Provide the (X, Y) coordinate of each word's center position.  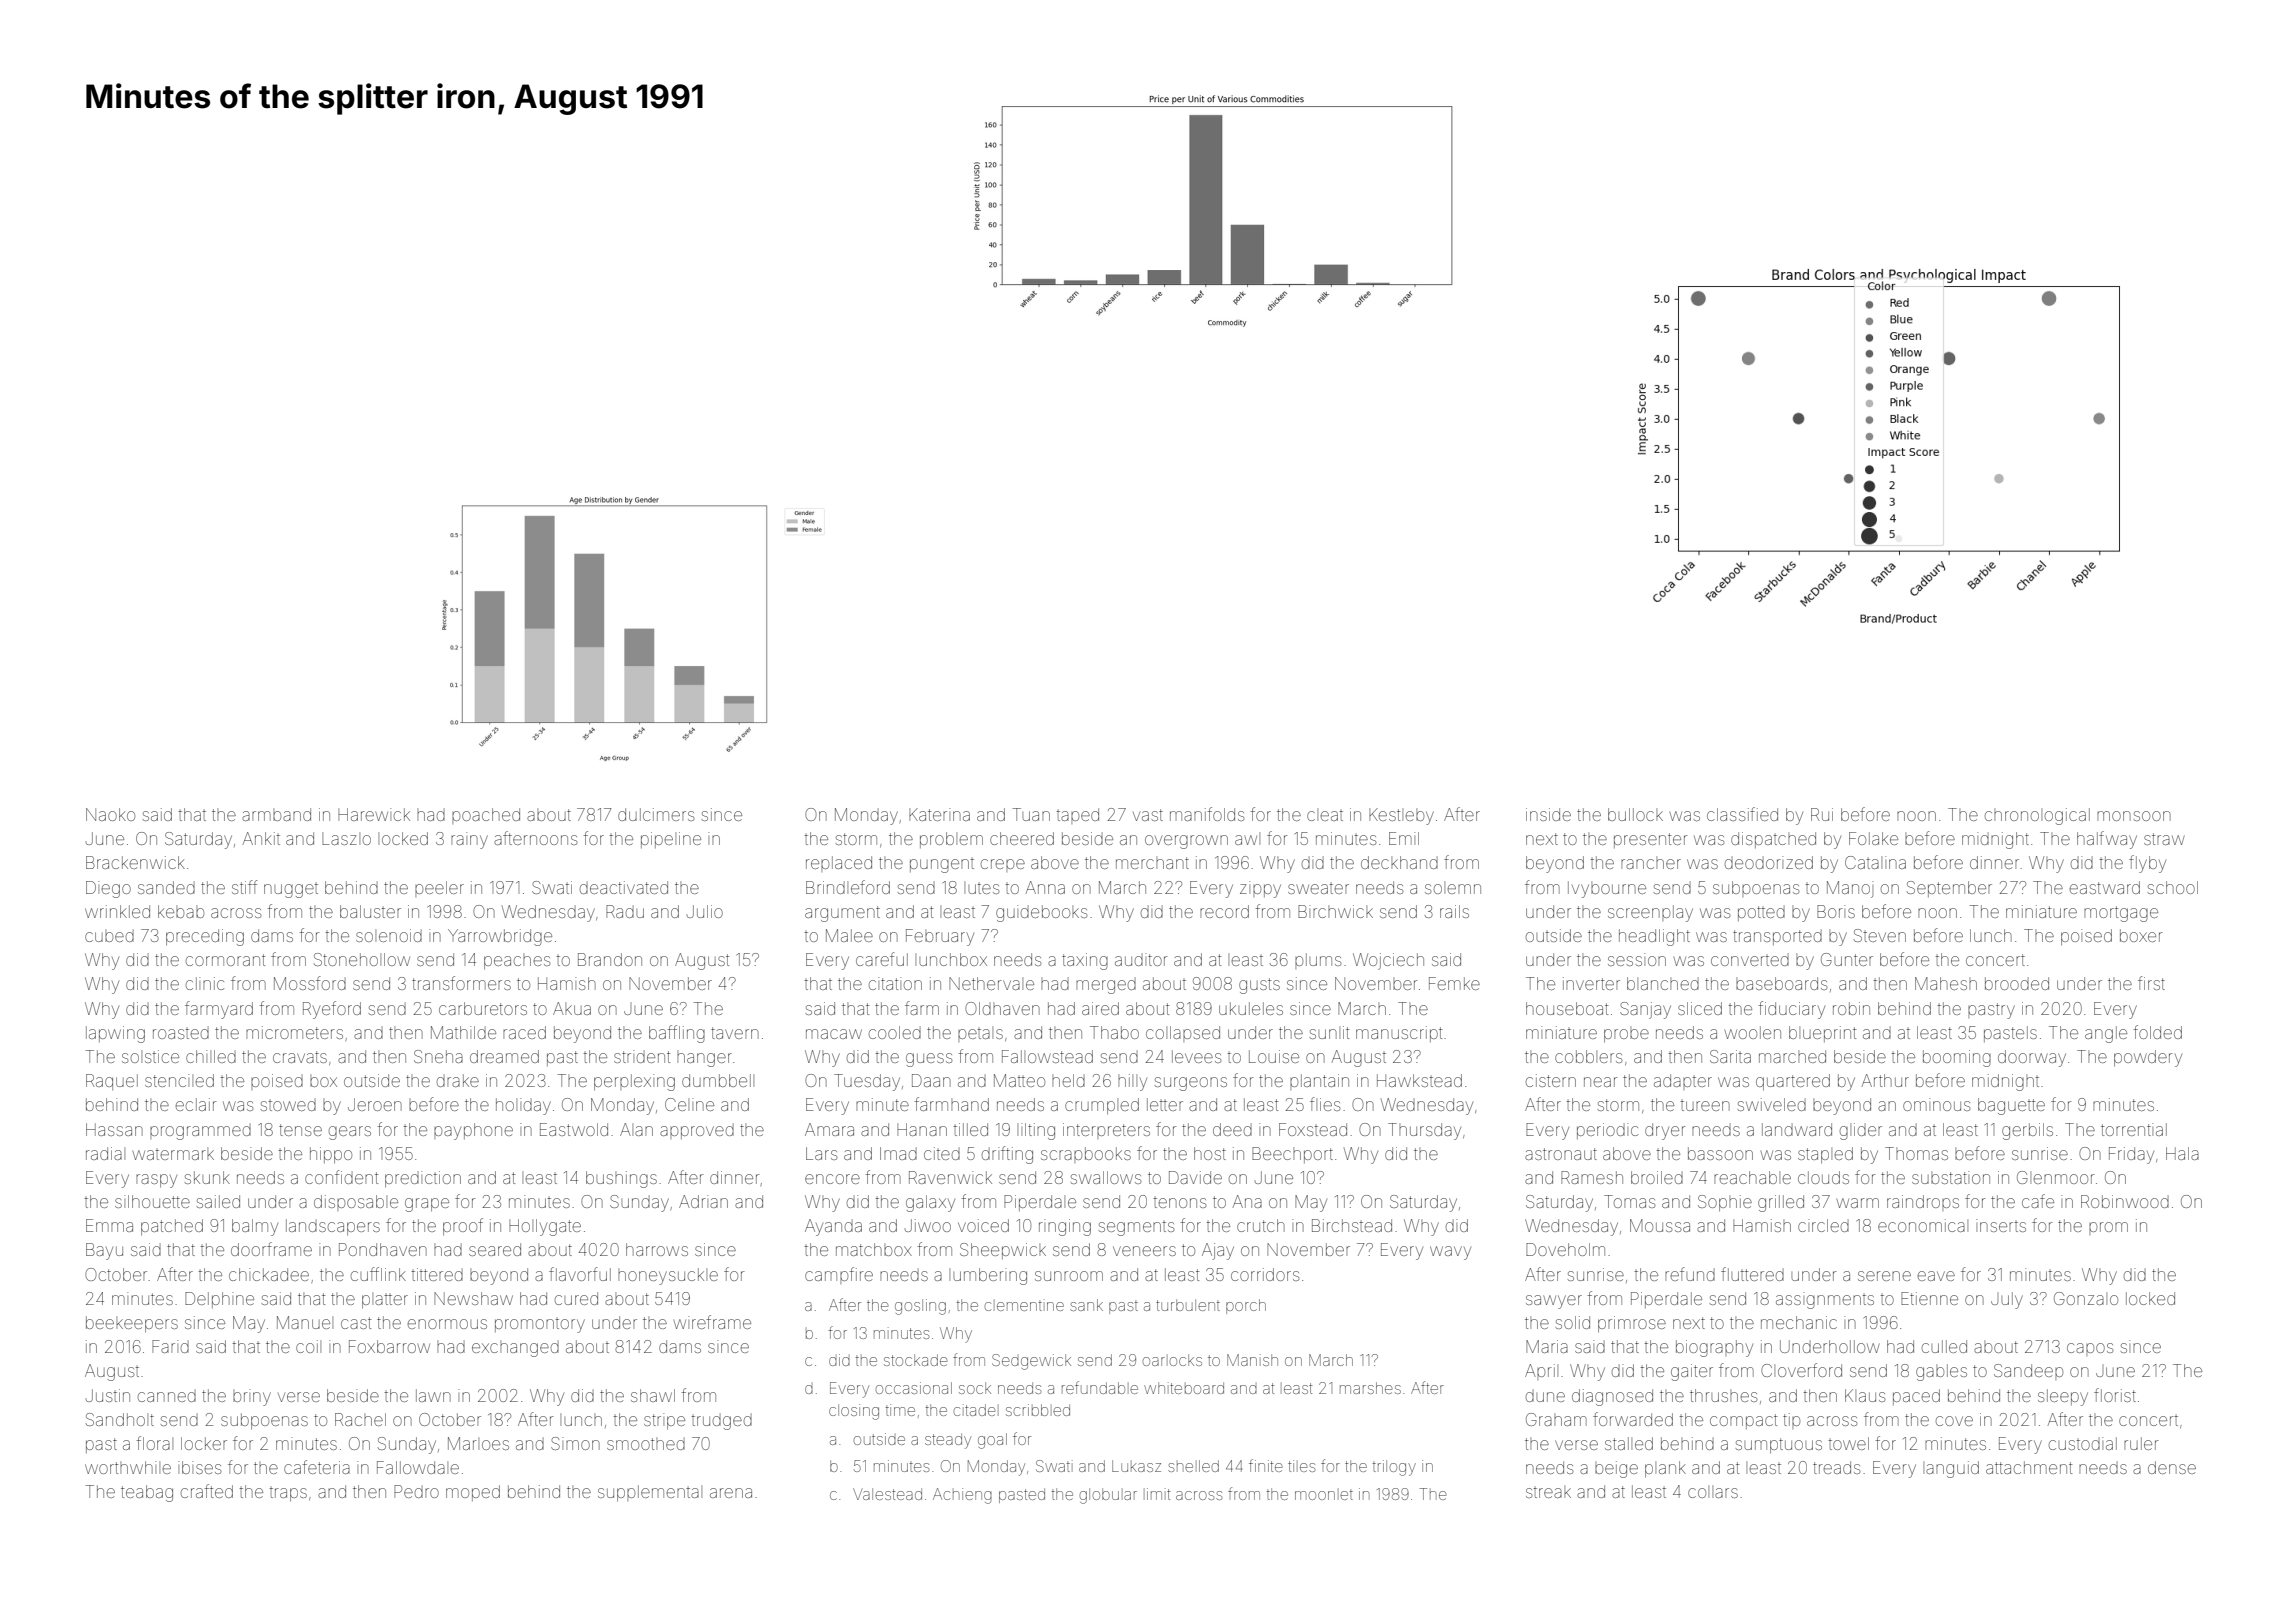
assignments (1825, 1300)
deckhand (1399, 862)
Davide (1195, 1177)
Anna (1045, 887)
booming (1957, 1058)
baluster (370, 911)
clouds (1823, 1177)
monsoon (2134, 816)
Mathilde (463, 1032)
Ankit (261, 838)
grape (427, 1205)
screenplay (1650, 913)
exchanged (515, 1349)
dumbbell (718, 1080)
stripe (664, 1421)
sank (1086, 1305)
